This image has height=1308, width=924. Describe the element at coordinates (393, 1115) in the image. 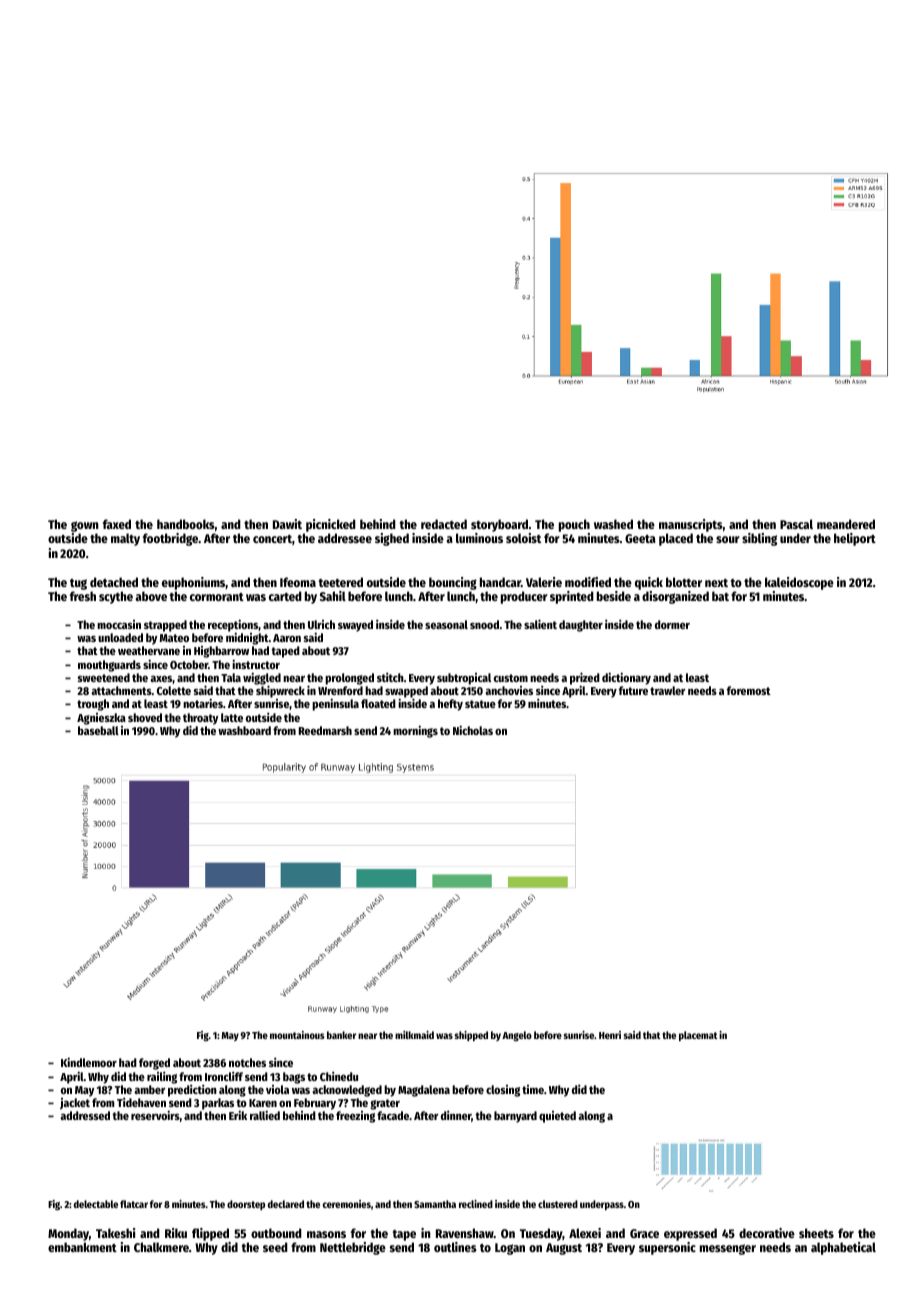

I see `facade` at that location.
